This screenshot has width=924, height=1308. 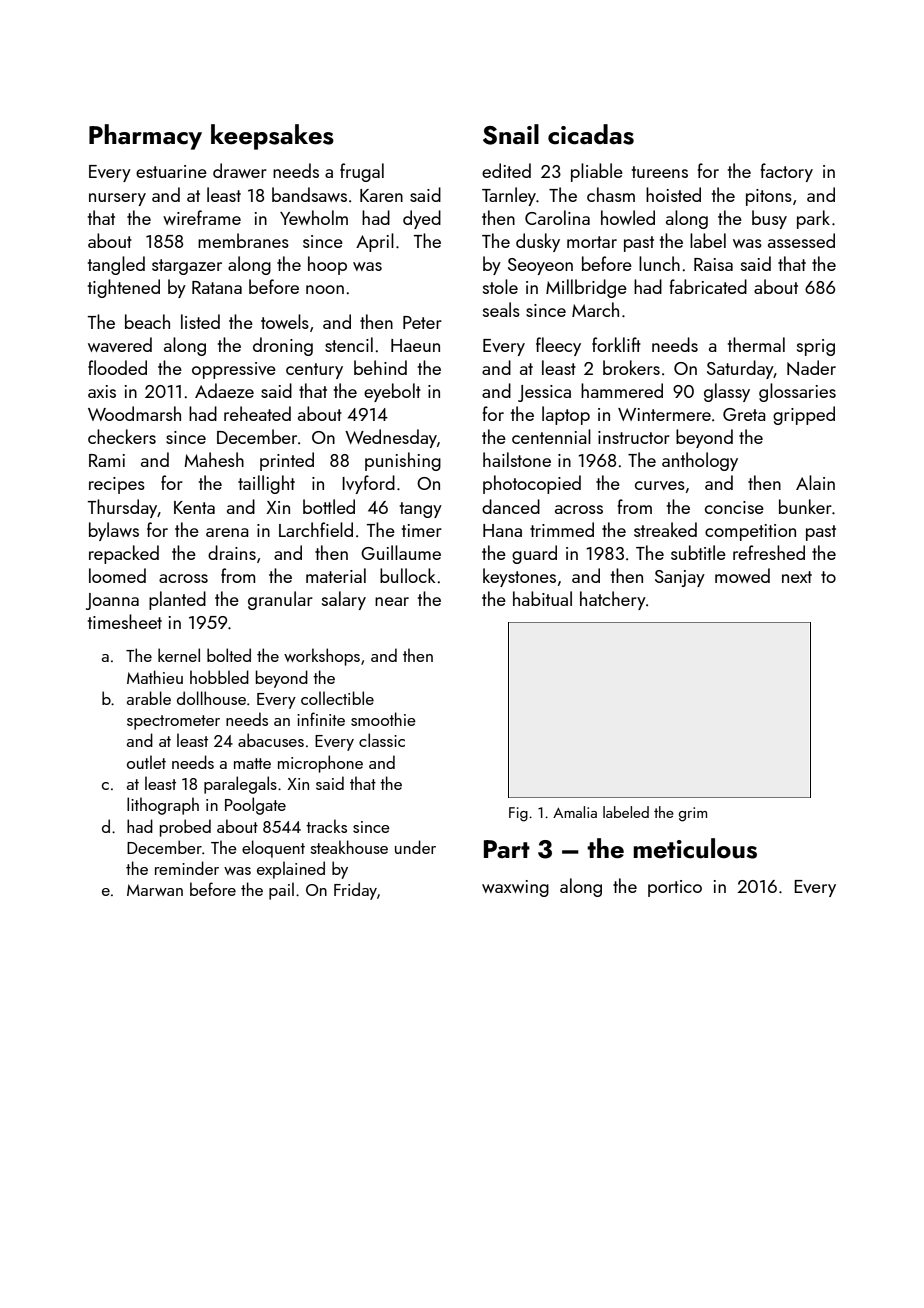 I want to click on pail, so click(x=281, y=891).
